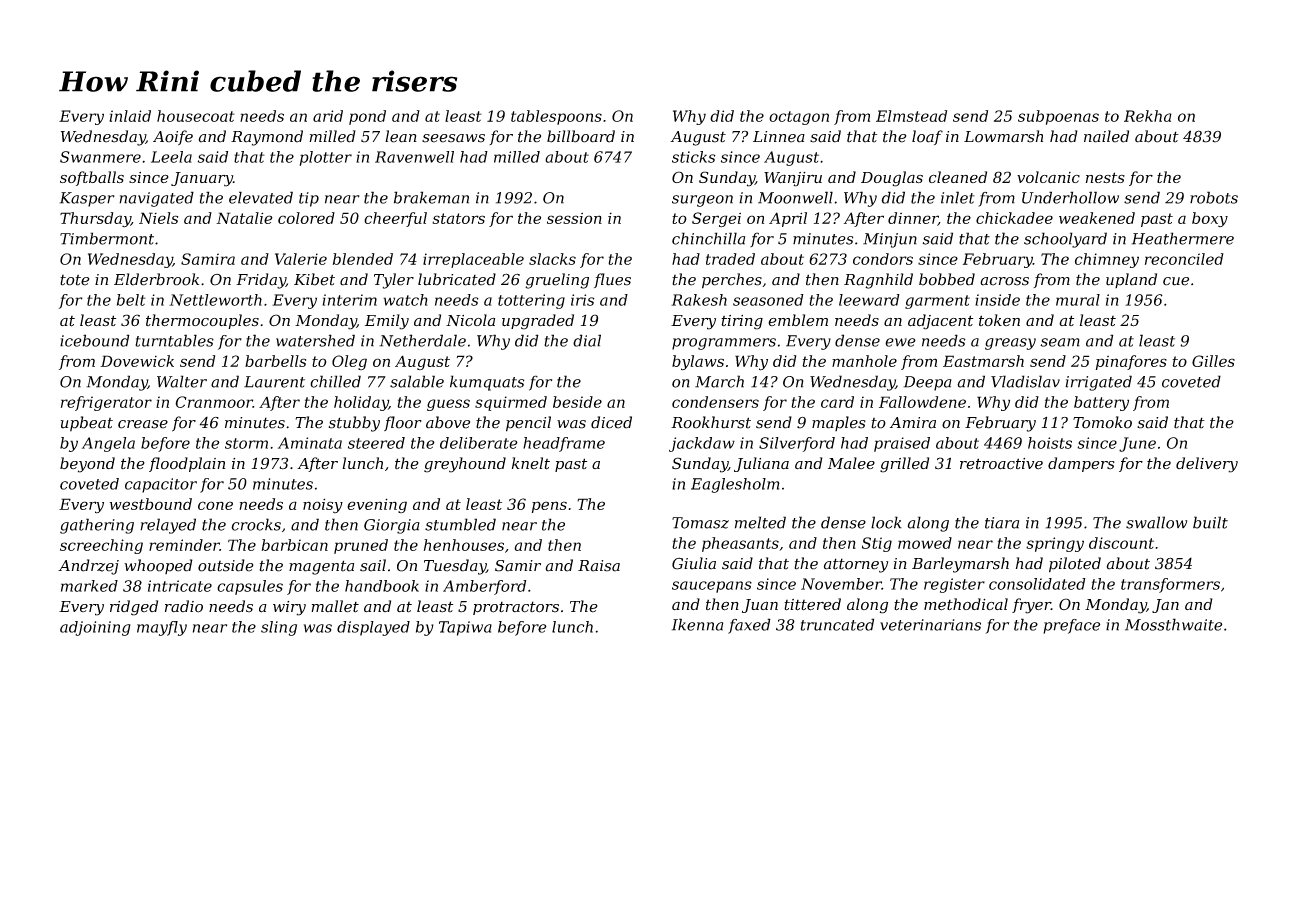  I want to click on praised, so click(902, 444).
